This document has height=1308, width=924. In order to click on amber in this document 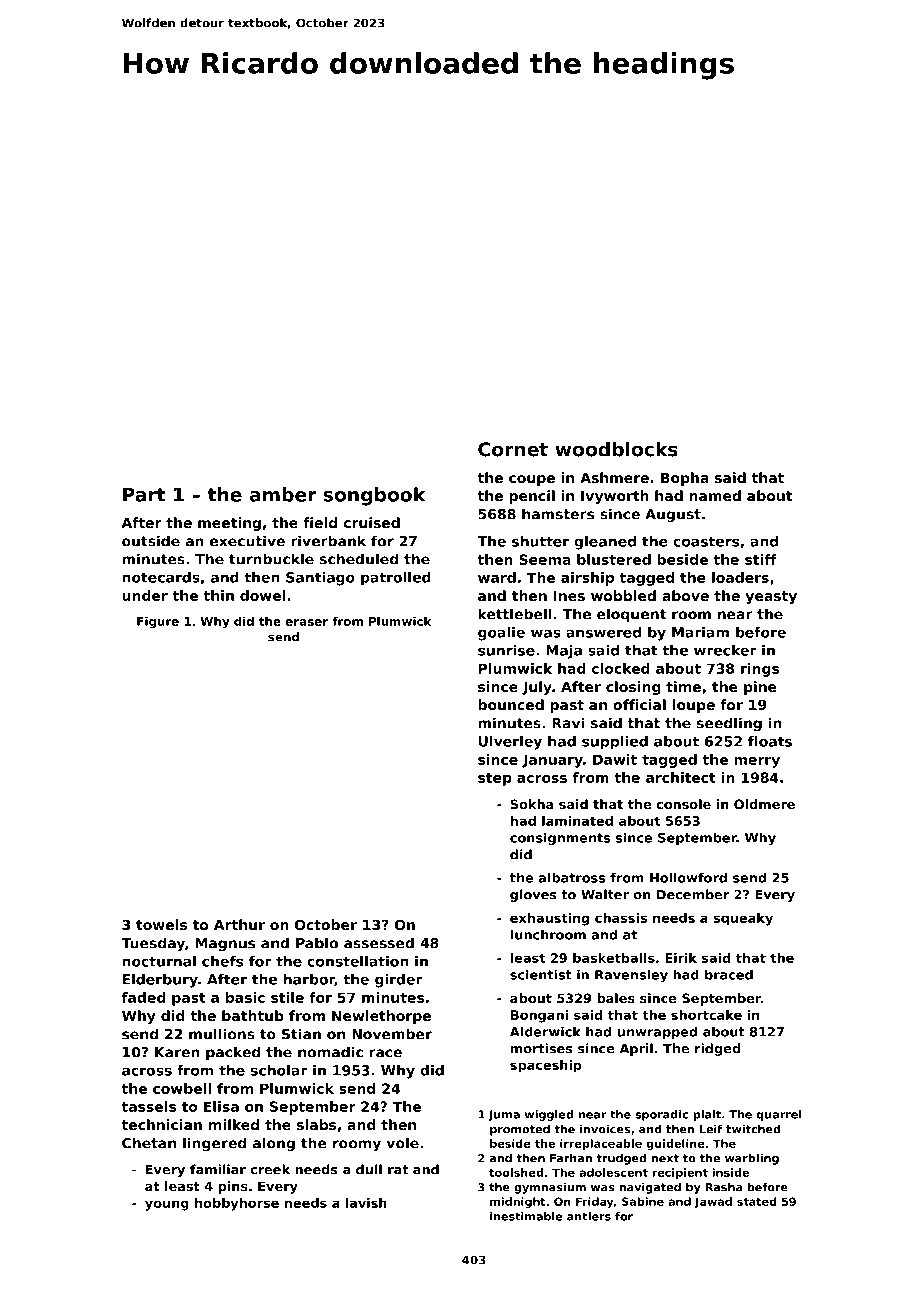, I will do `click(283, 494)`.
